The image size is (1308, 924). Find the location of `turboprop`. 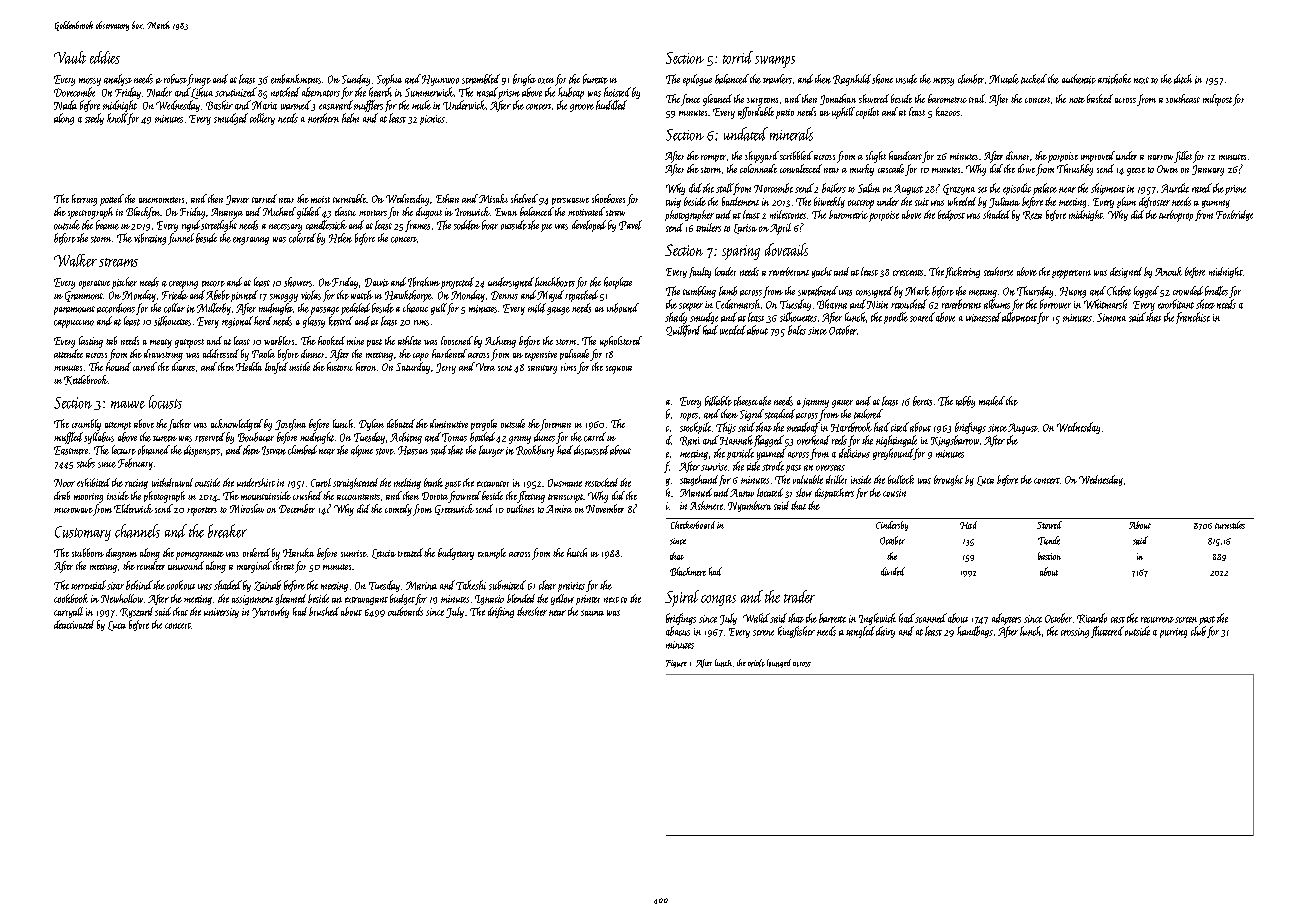

turboprop is located at coordinates (1176, 216).
